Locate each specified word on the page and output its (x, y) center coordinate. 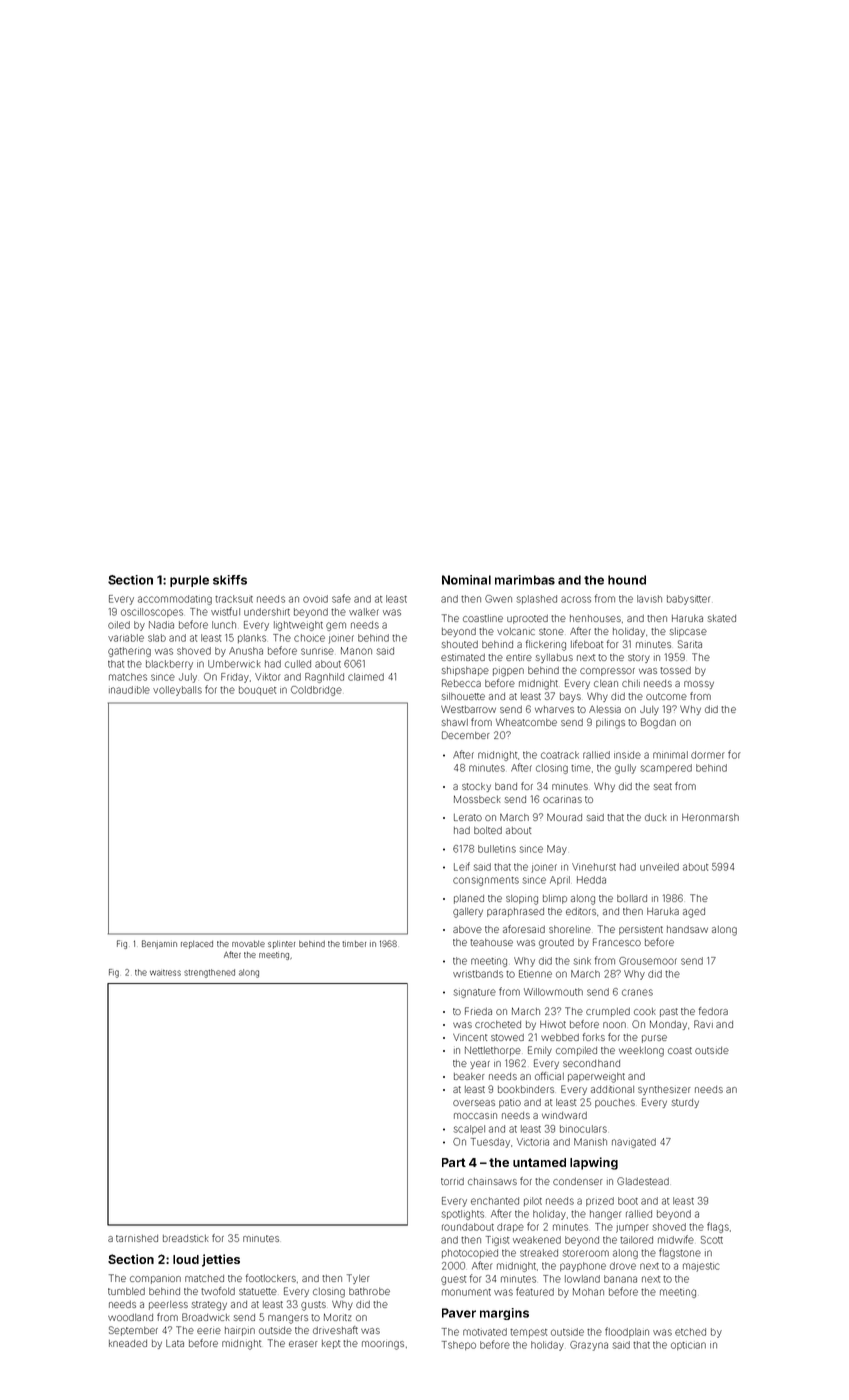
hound (627, 580)
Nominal (466, 580)
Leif (462, 866)
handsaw (687, 929)
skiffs (230, 580)
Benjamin (159, 944)
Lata (175, 1343)
